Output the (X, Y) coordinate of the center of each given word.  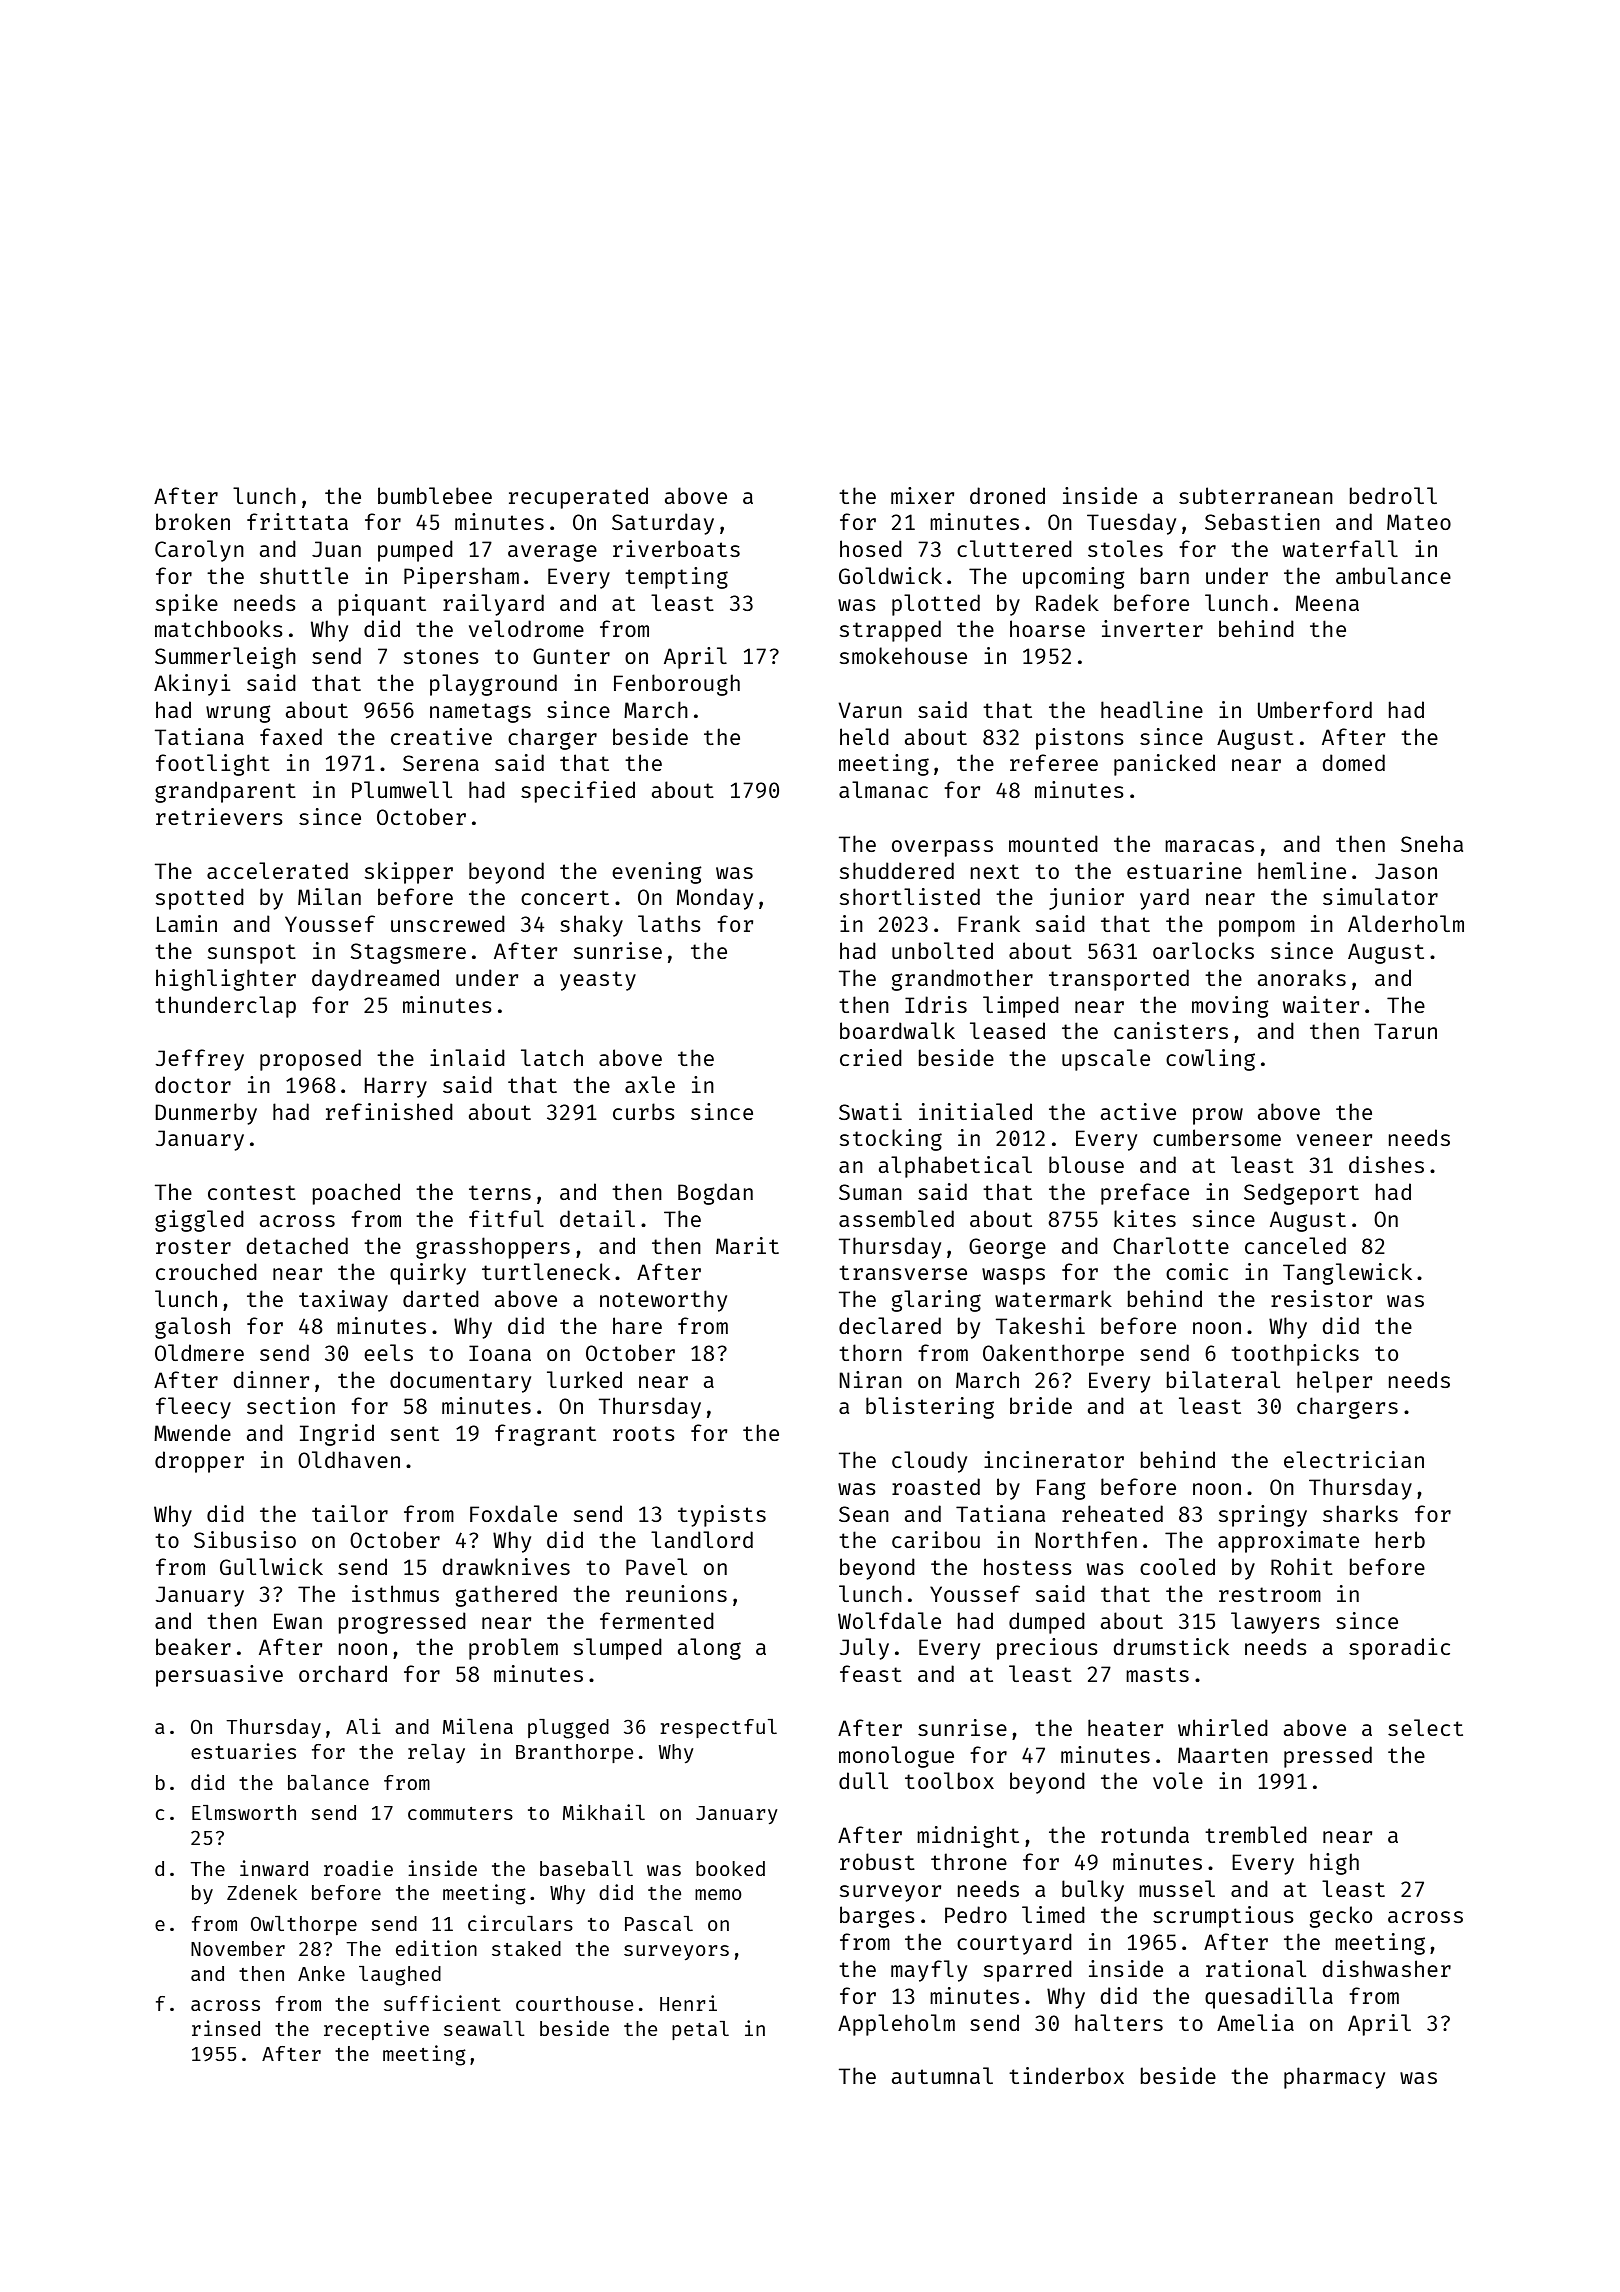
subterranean (1256, 495)
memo (718, 1894)
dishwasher (1386, 1968)
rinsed (226, 2028)
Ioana (500, 1353)
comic (1197, 1271)
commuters (460, 1813)
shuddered (897, 870)
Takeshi (1040, 1325)
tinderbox (1066, 2075)
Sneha (1432, 843)
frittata (297, 521)
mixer (922, 495)
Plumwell (402, 789)
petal (700, 2030)
